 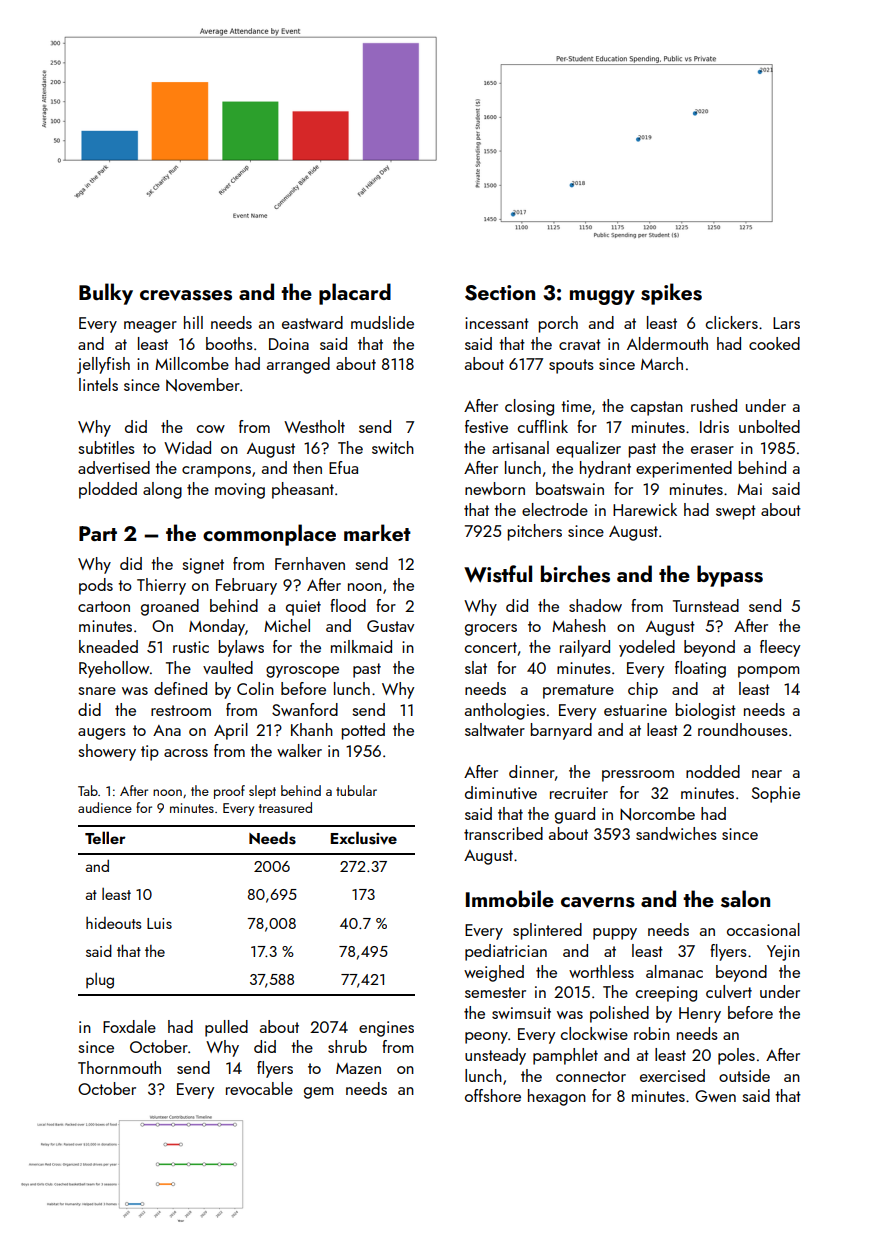 What do you see at coordinates (561, 731) in the document?
I see `barnyard` at bounding box center [561, 731].
